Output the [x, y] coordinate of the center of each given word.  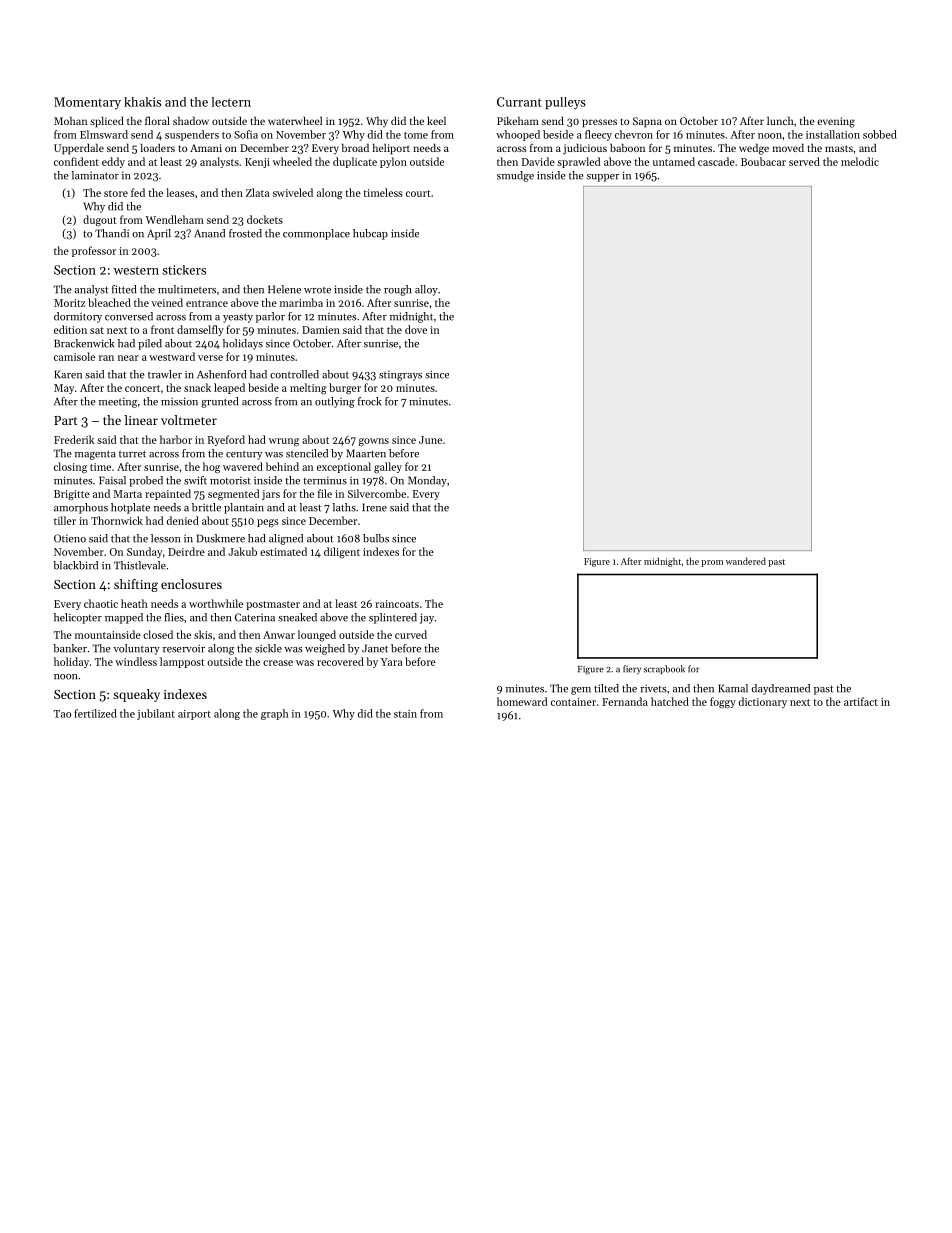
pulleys [565, 103]
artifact [861, 701]
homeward [522, 701]
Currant [519, 102]
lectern [231, 102]
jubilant [156, 714]
